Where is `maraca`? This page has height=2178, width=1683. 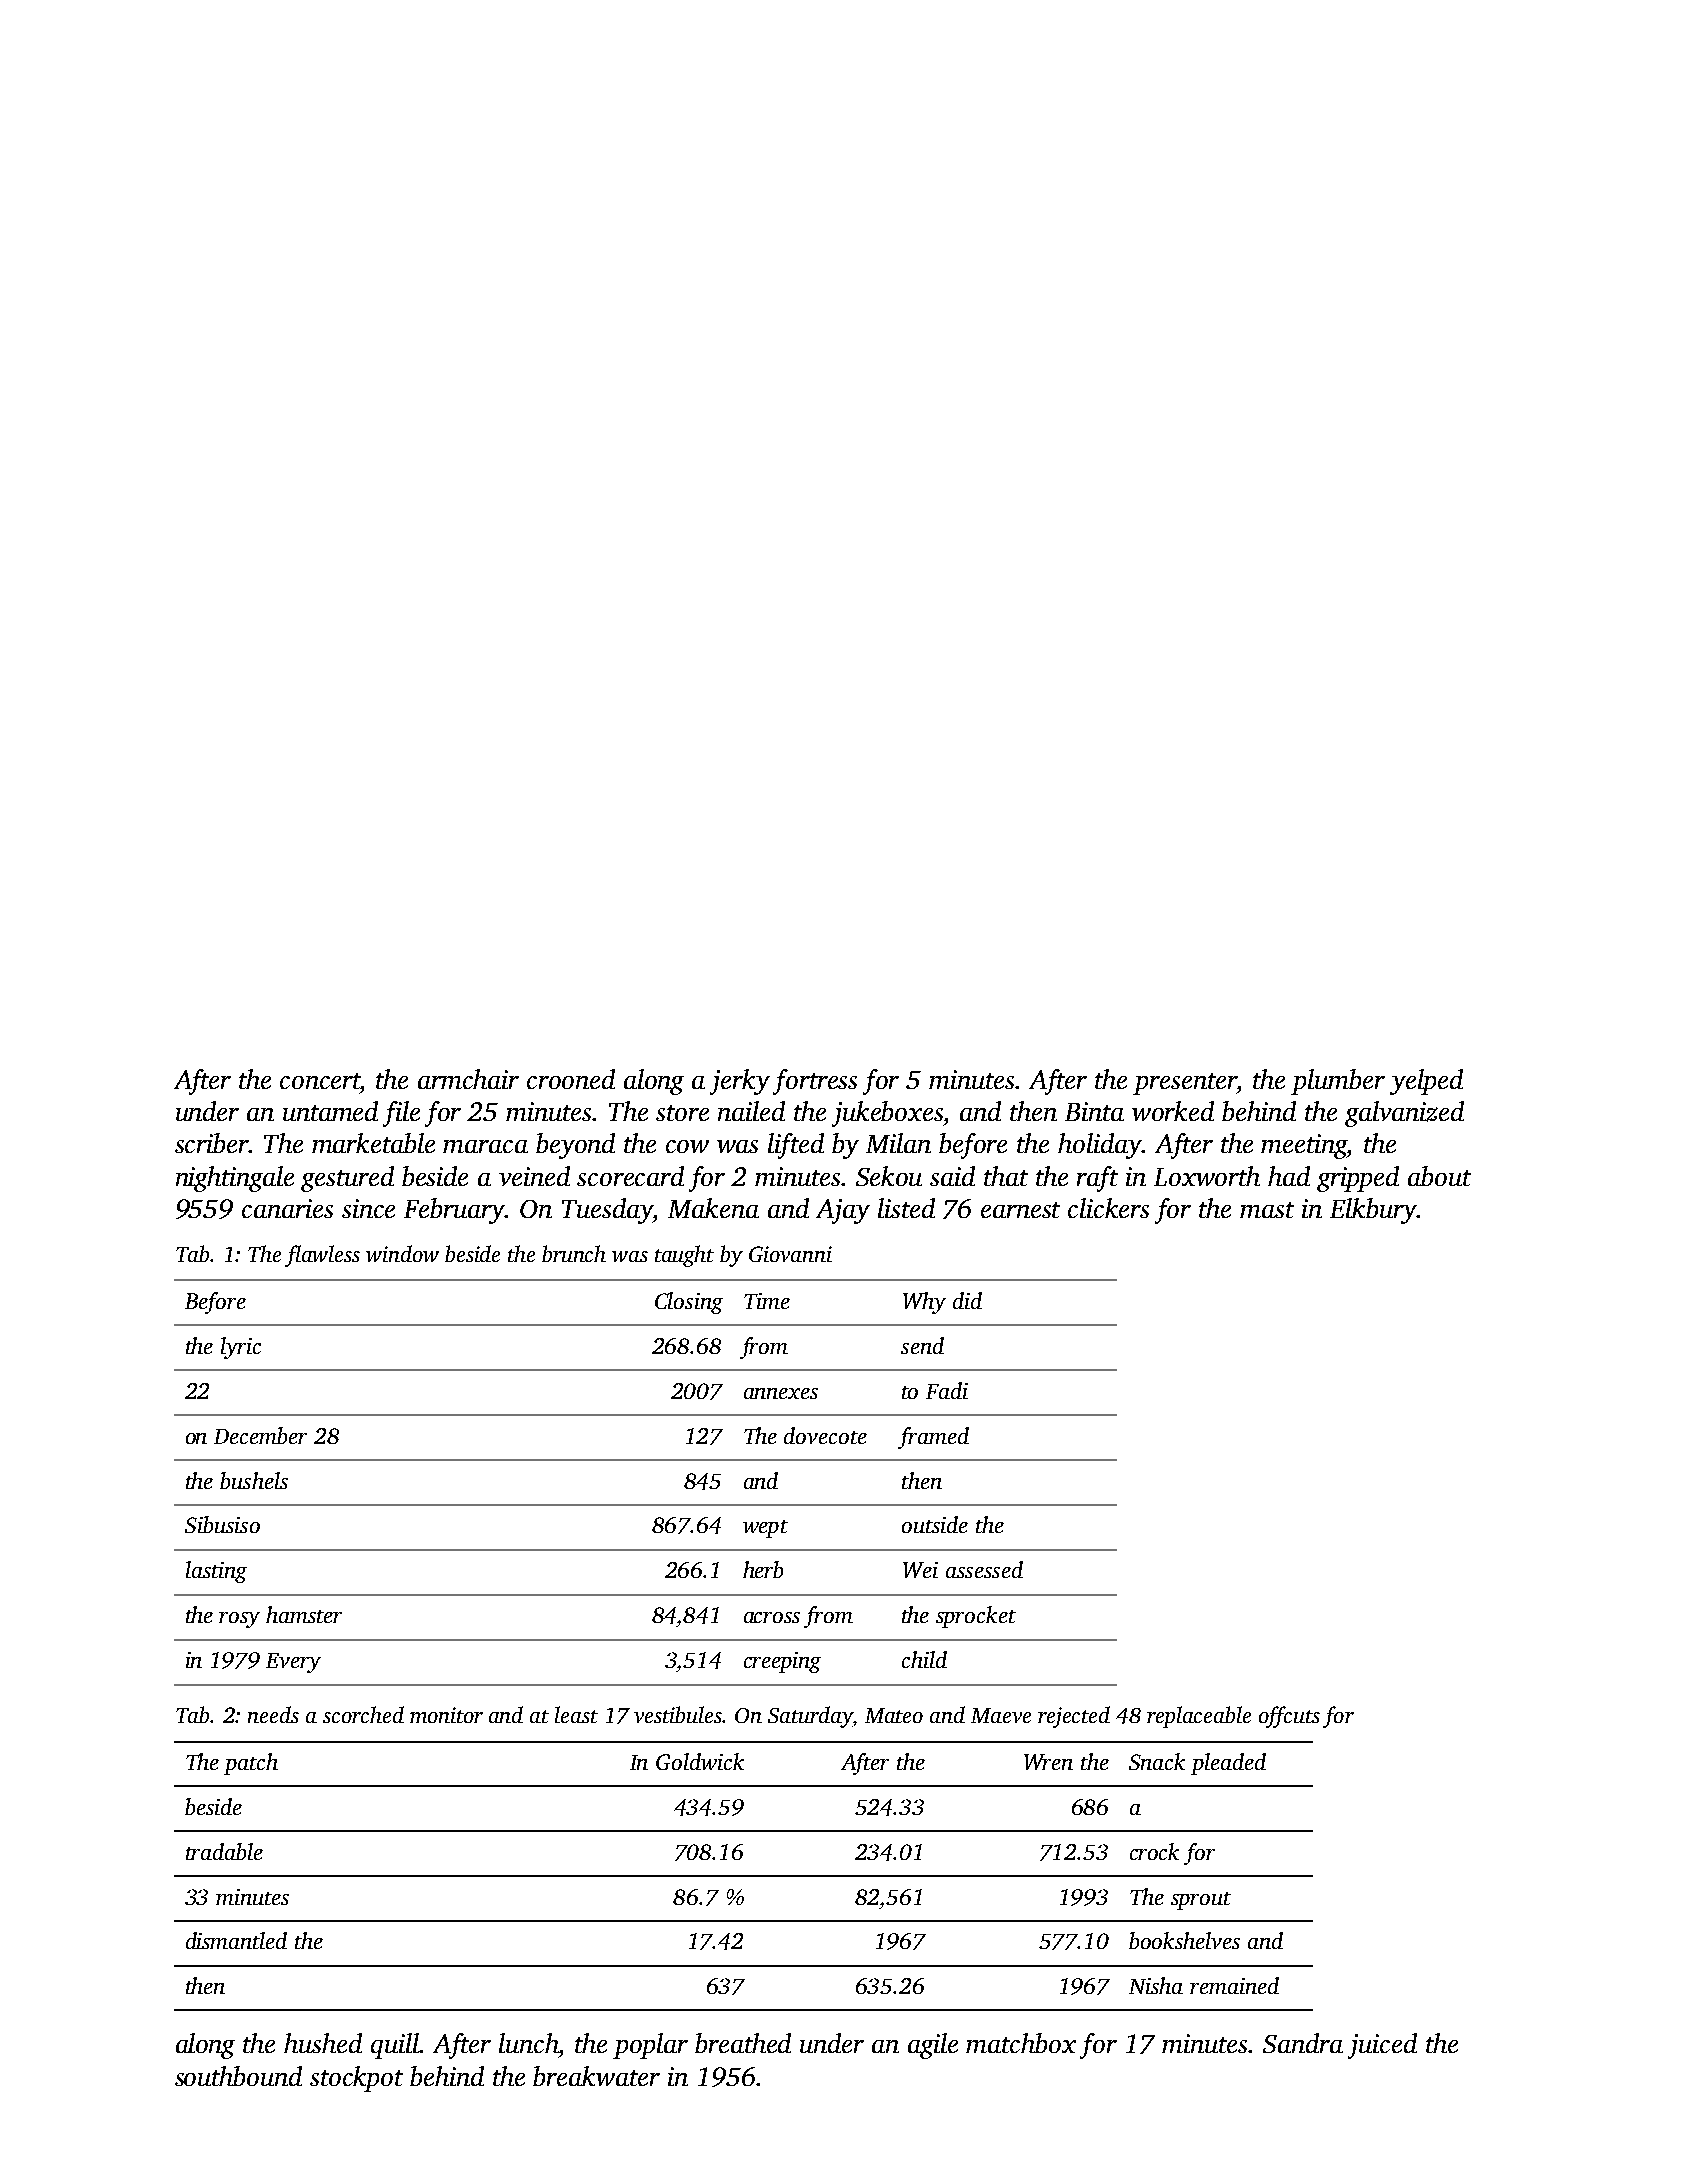 maraca is located at coordinates (485, 1146).
